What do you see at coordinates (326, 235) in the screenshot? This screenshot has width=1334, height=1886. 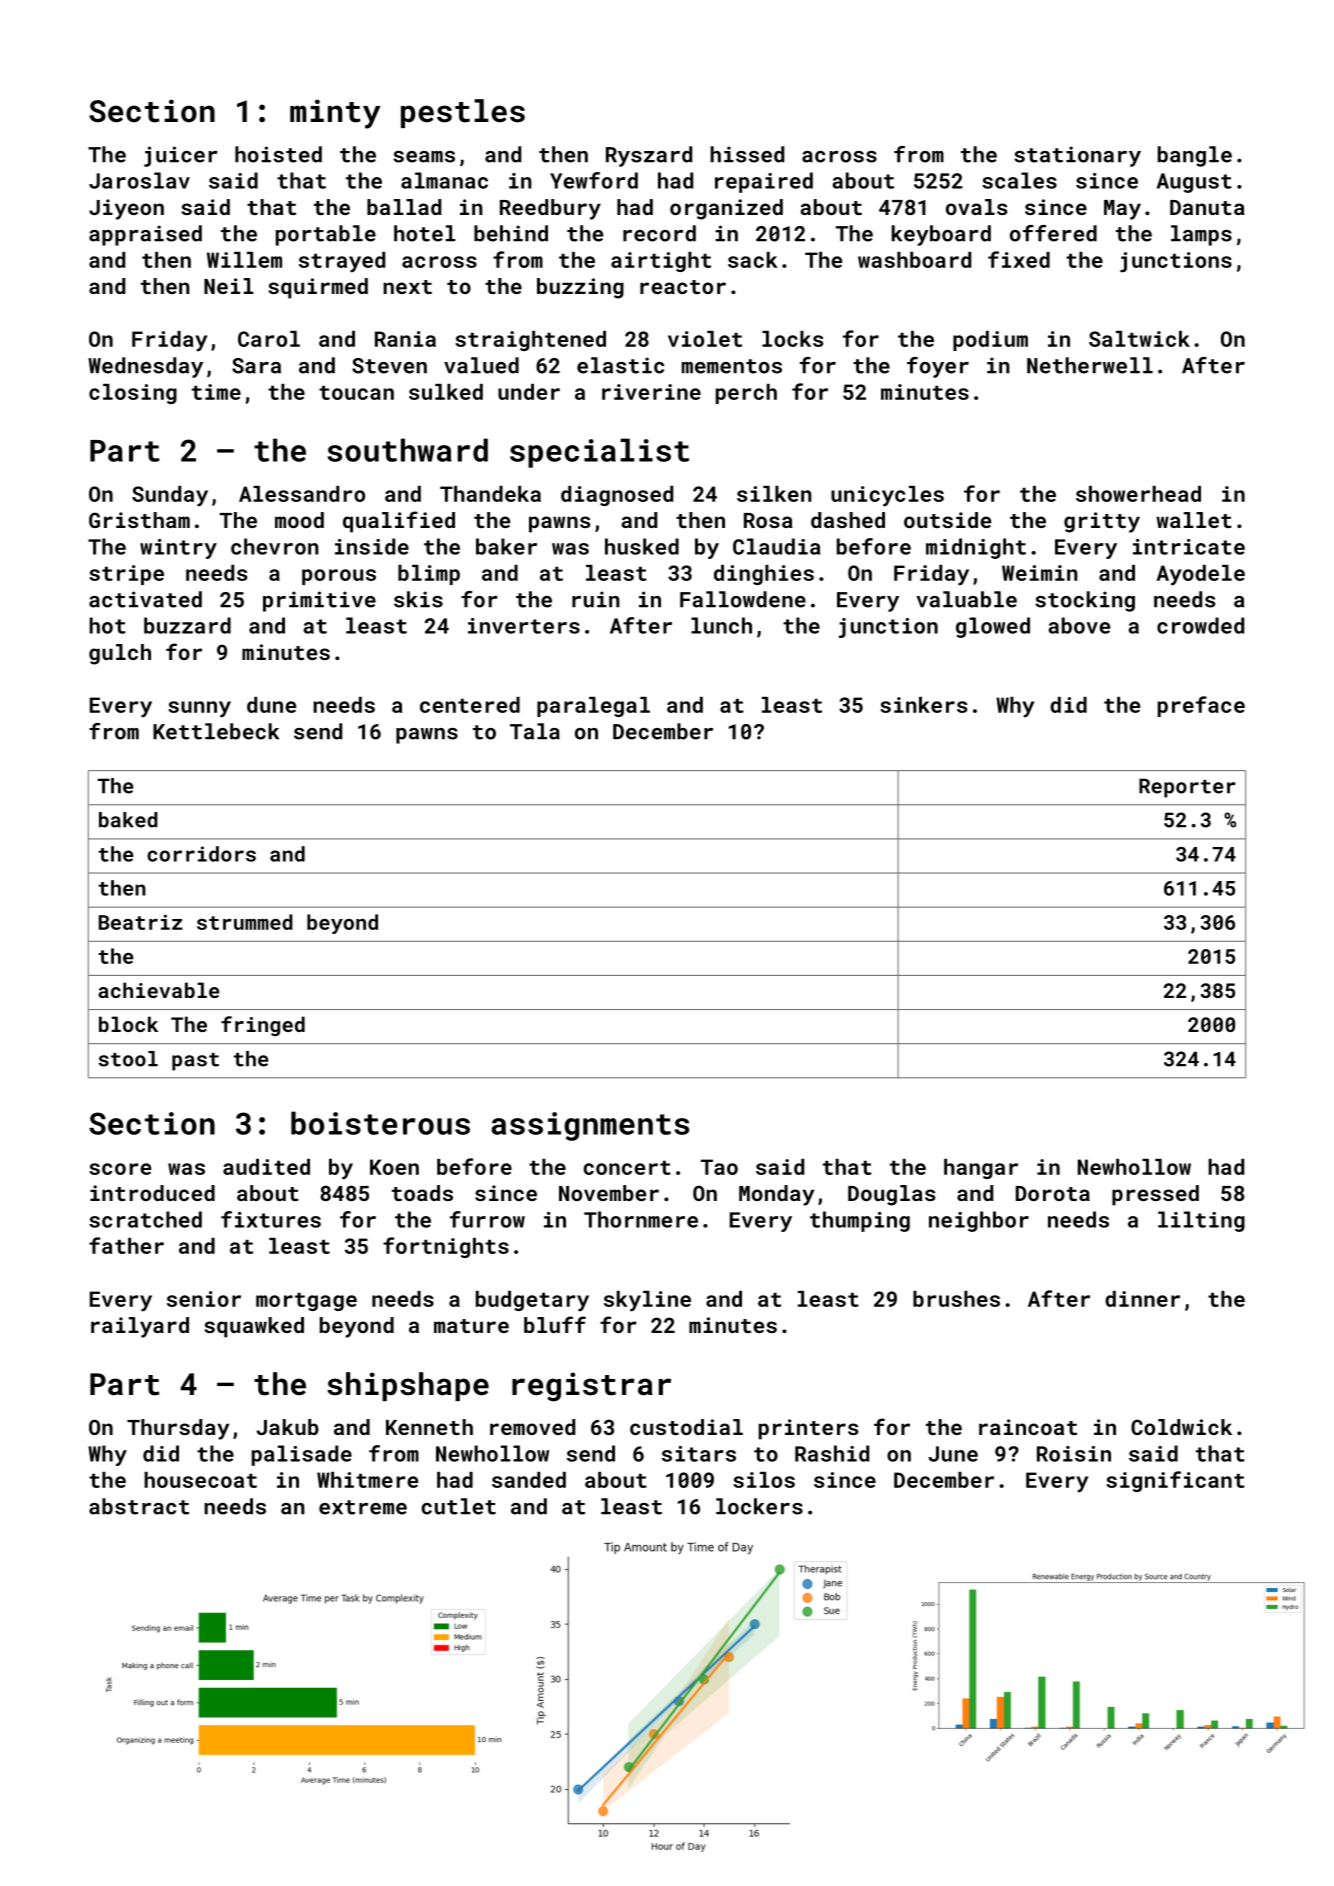 I see `portable` at bounding box center [326, 235].
